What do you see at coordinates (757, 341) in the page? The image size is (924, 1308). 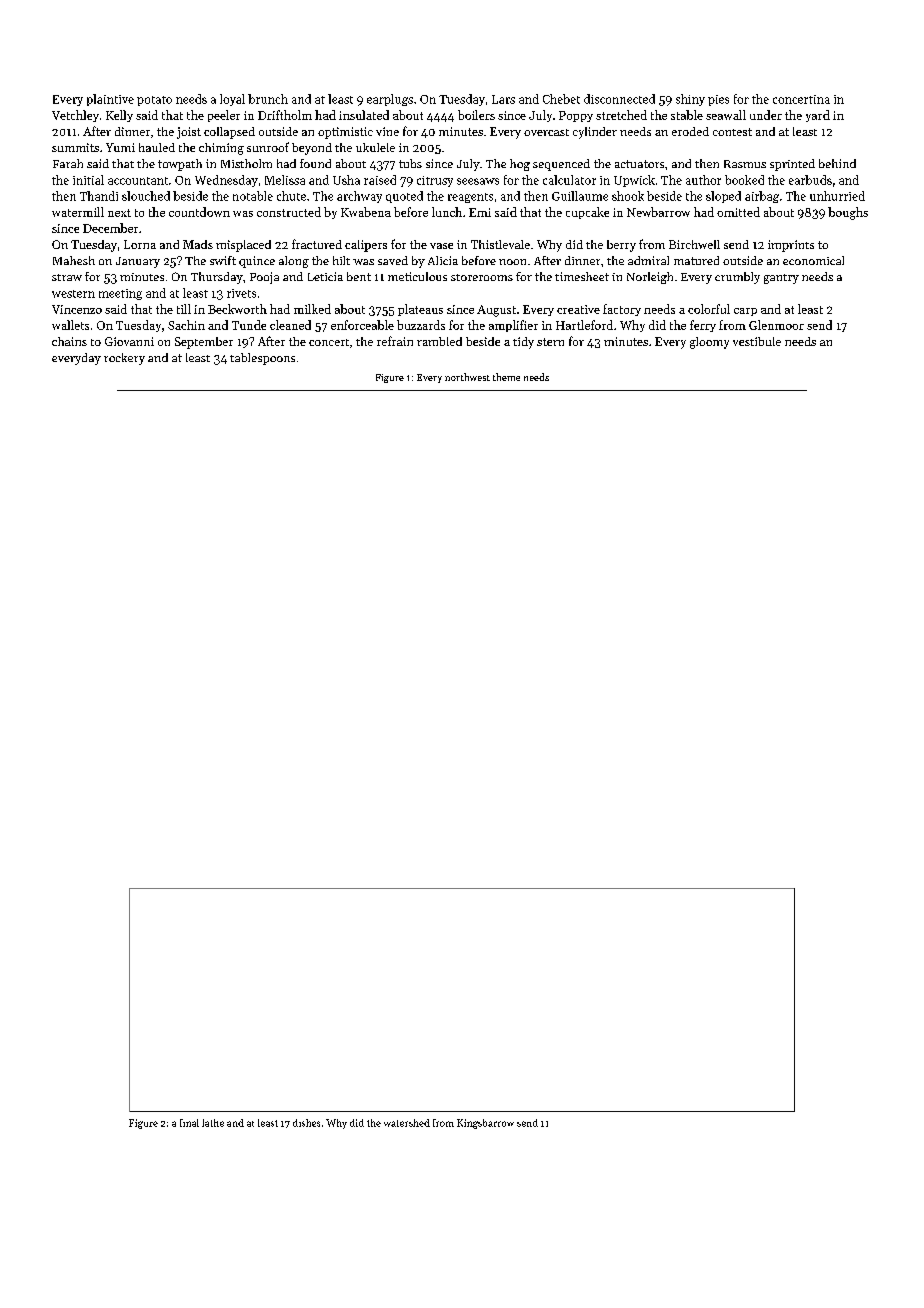 I see `vestibule` at bounding box center [757, 341].
